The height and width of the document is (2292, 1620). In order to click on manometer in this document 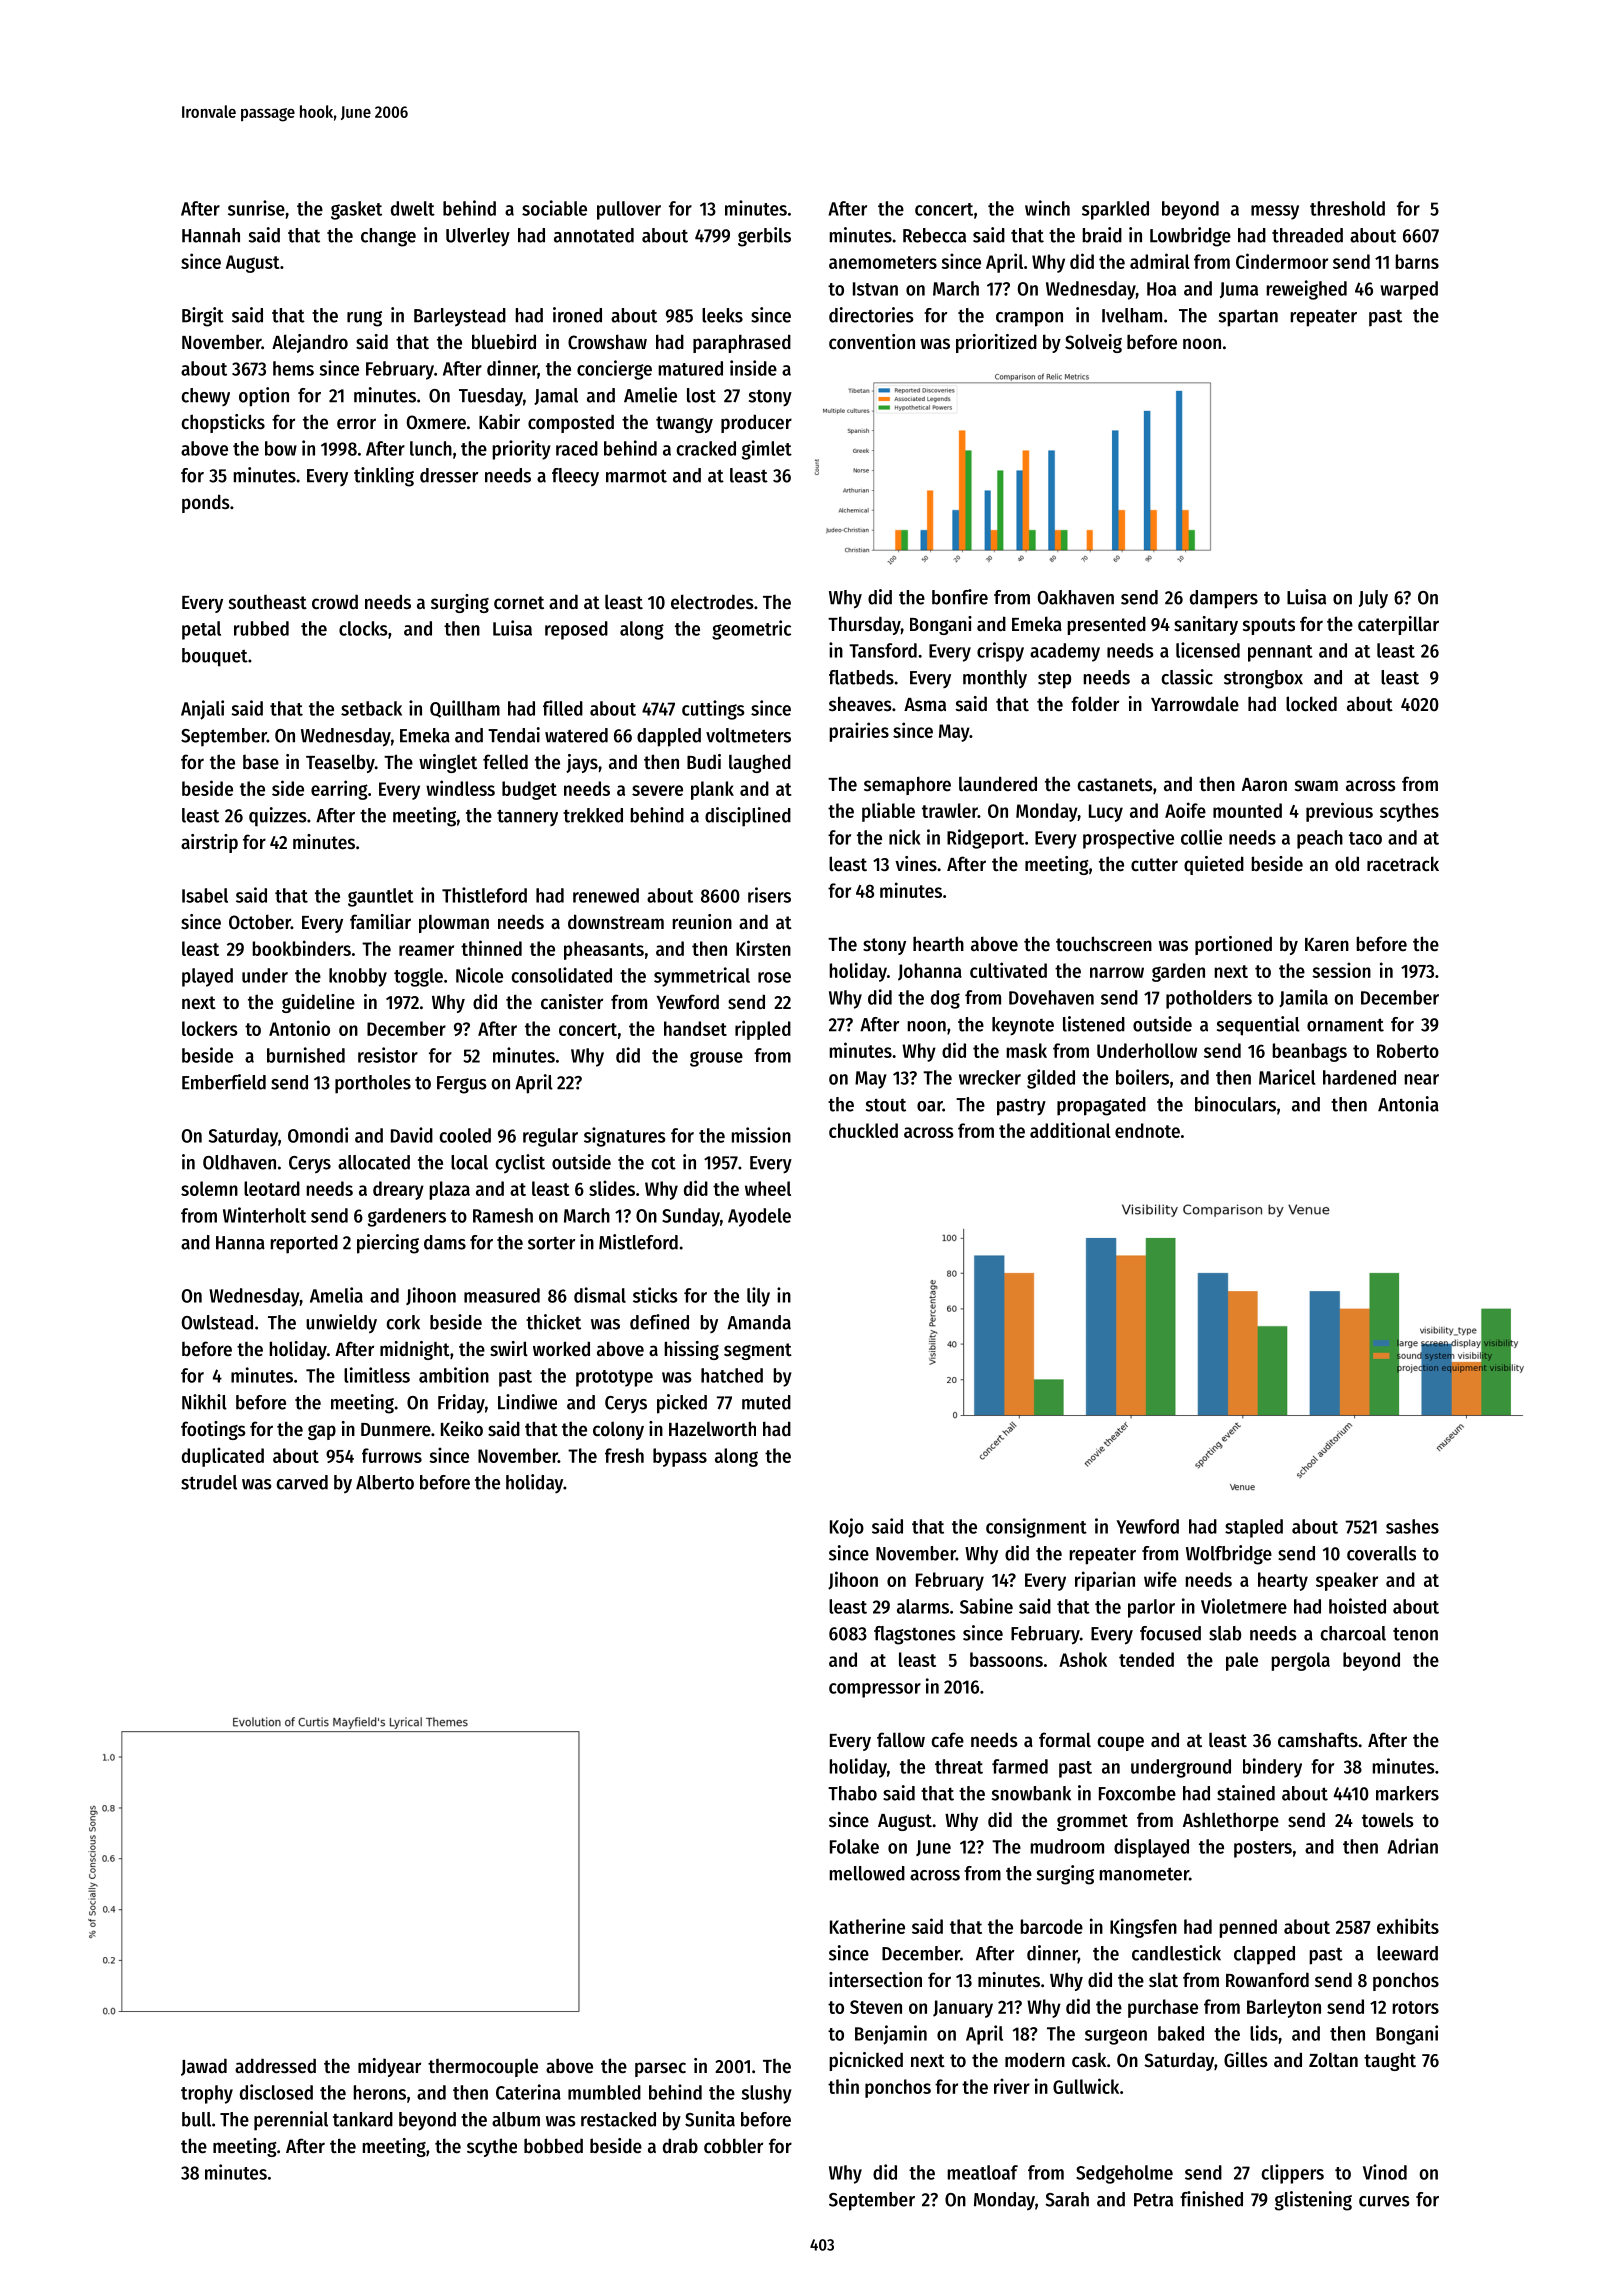, I will do `click(1144, 1874)`.
